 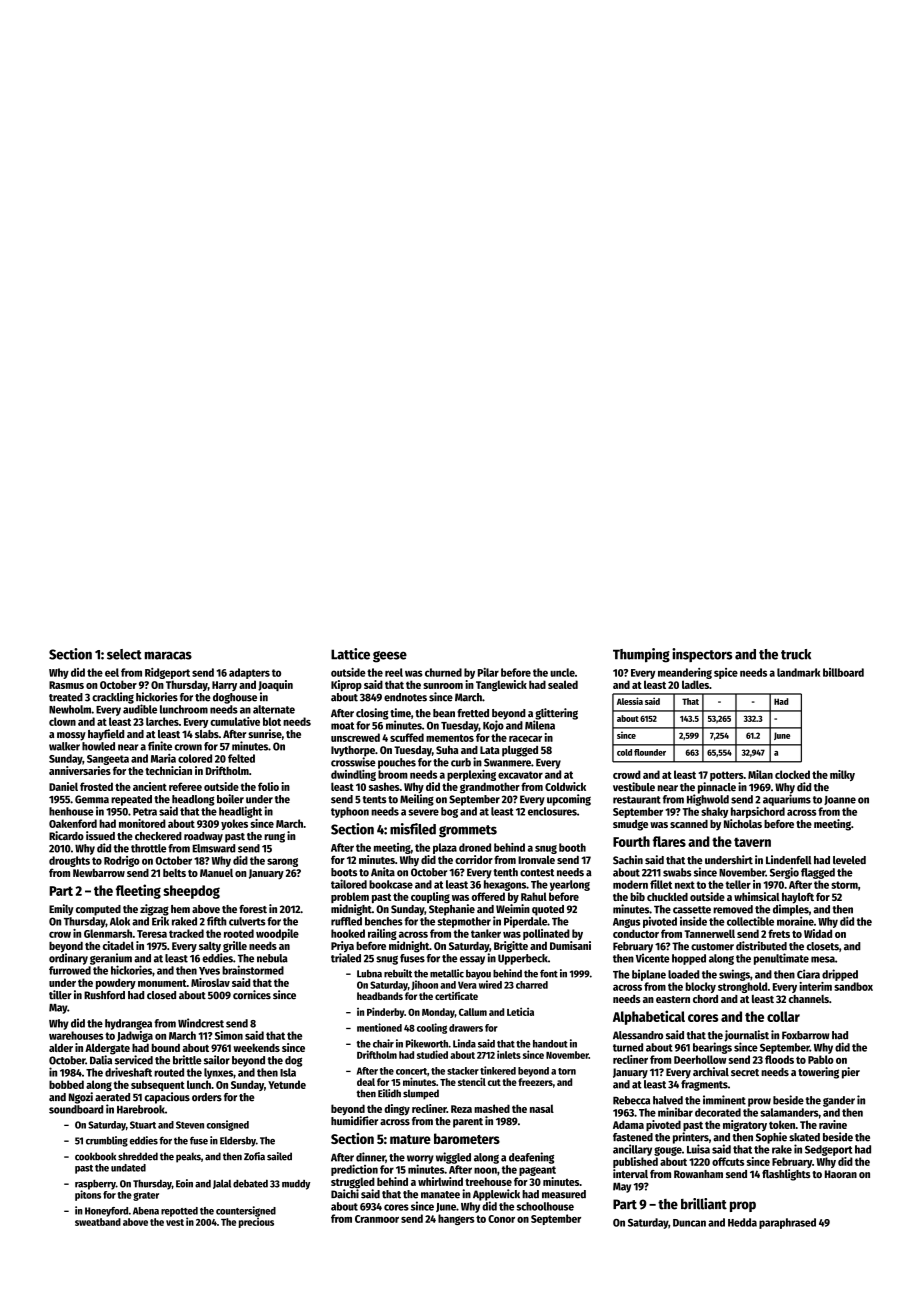 What do you see at coordinates (250, 1184) in the screenshot?
I see `debated` at bounding box center [250, 1184].
